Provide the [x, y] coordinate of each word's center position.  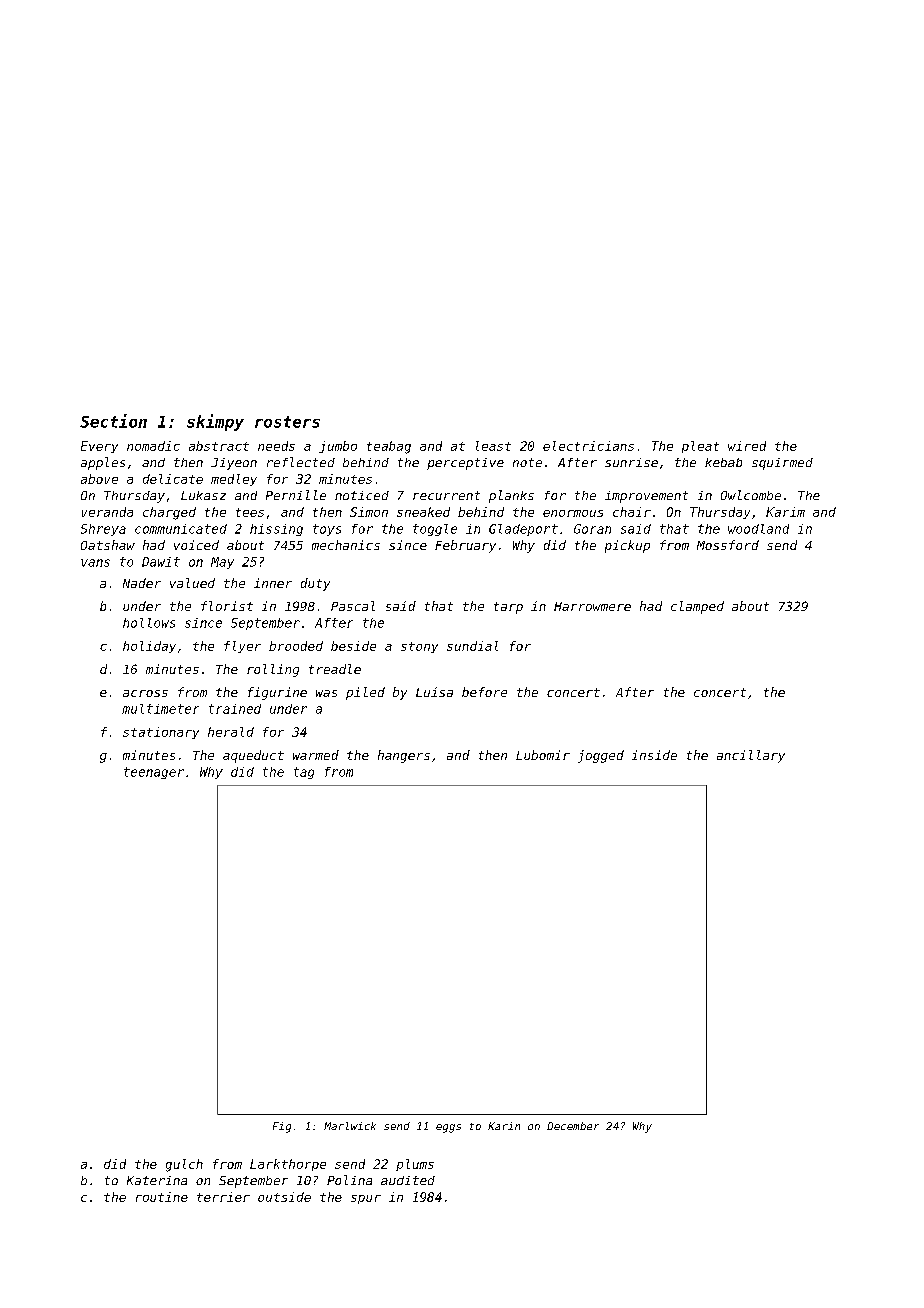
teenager [154, 773]
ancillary [751, 756]
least [493, 446]
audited [408, 1180]
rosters [287, 422]
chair [632, 512]
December [573, 1126]
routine [162, 1197]
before [484, 692]
